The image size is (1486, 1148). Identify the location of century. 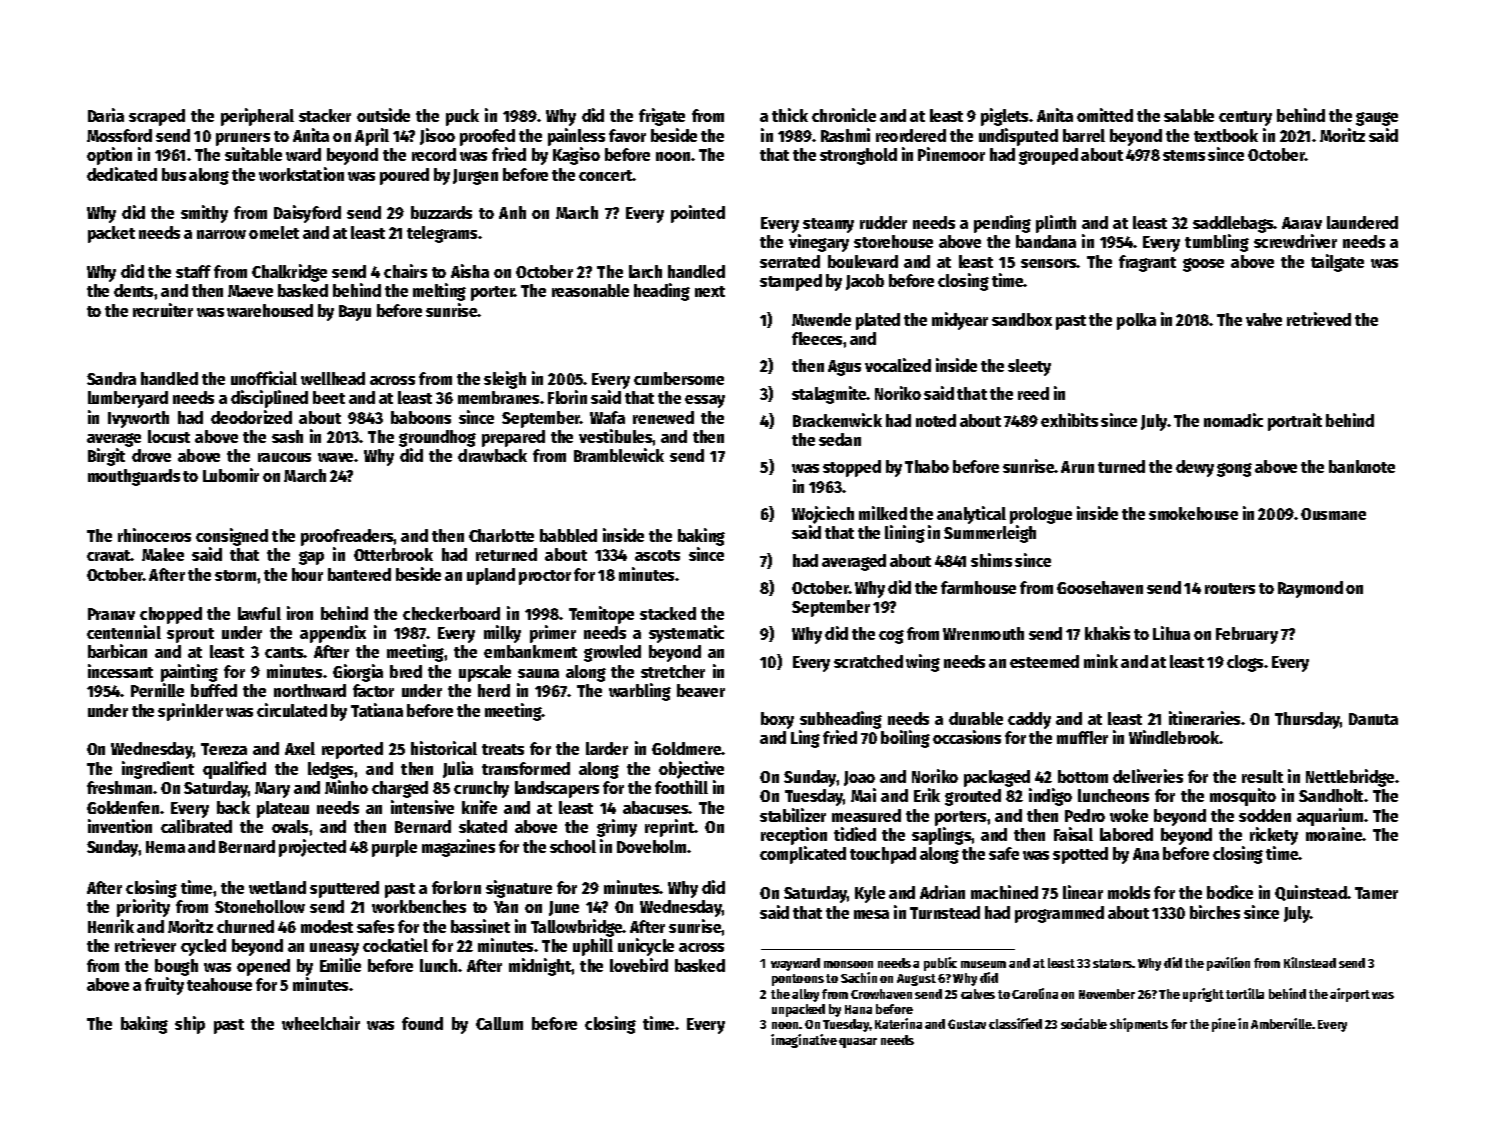
(1245, 118).
